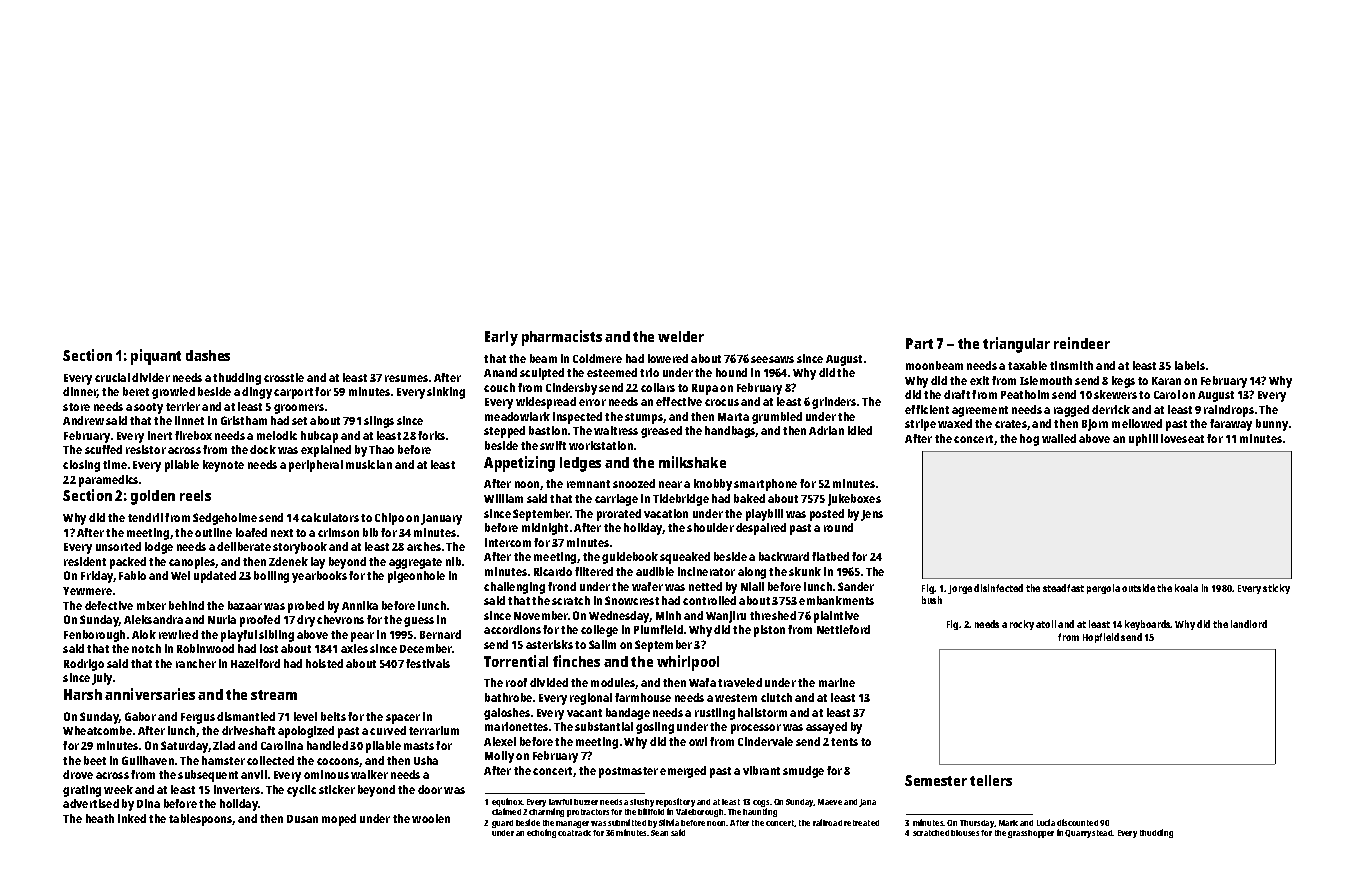 The image size is (1372, 887). What do you see at coordinates (112, 377) in the image?
I see `crucial` at bounding box center [112, 377].
